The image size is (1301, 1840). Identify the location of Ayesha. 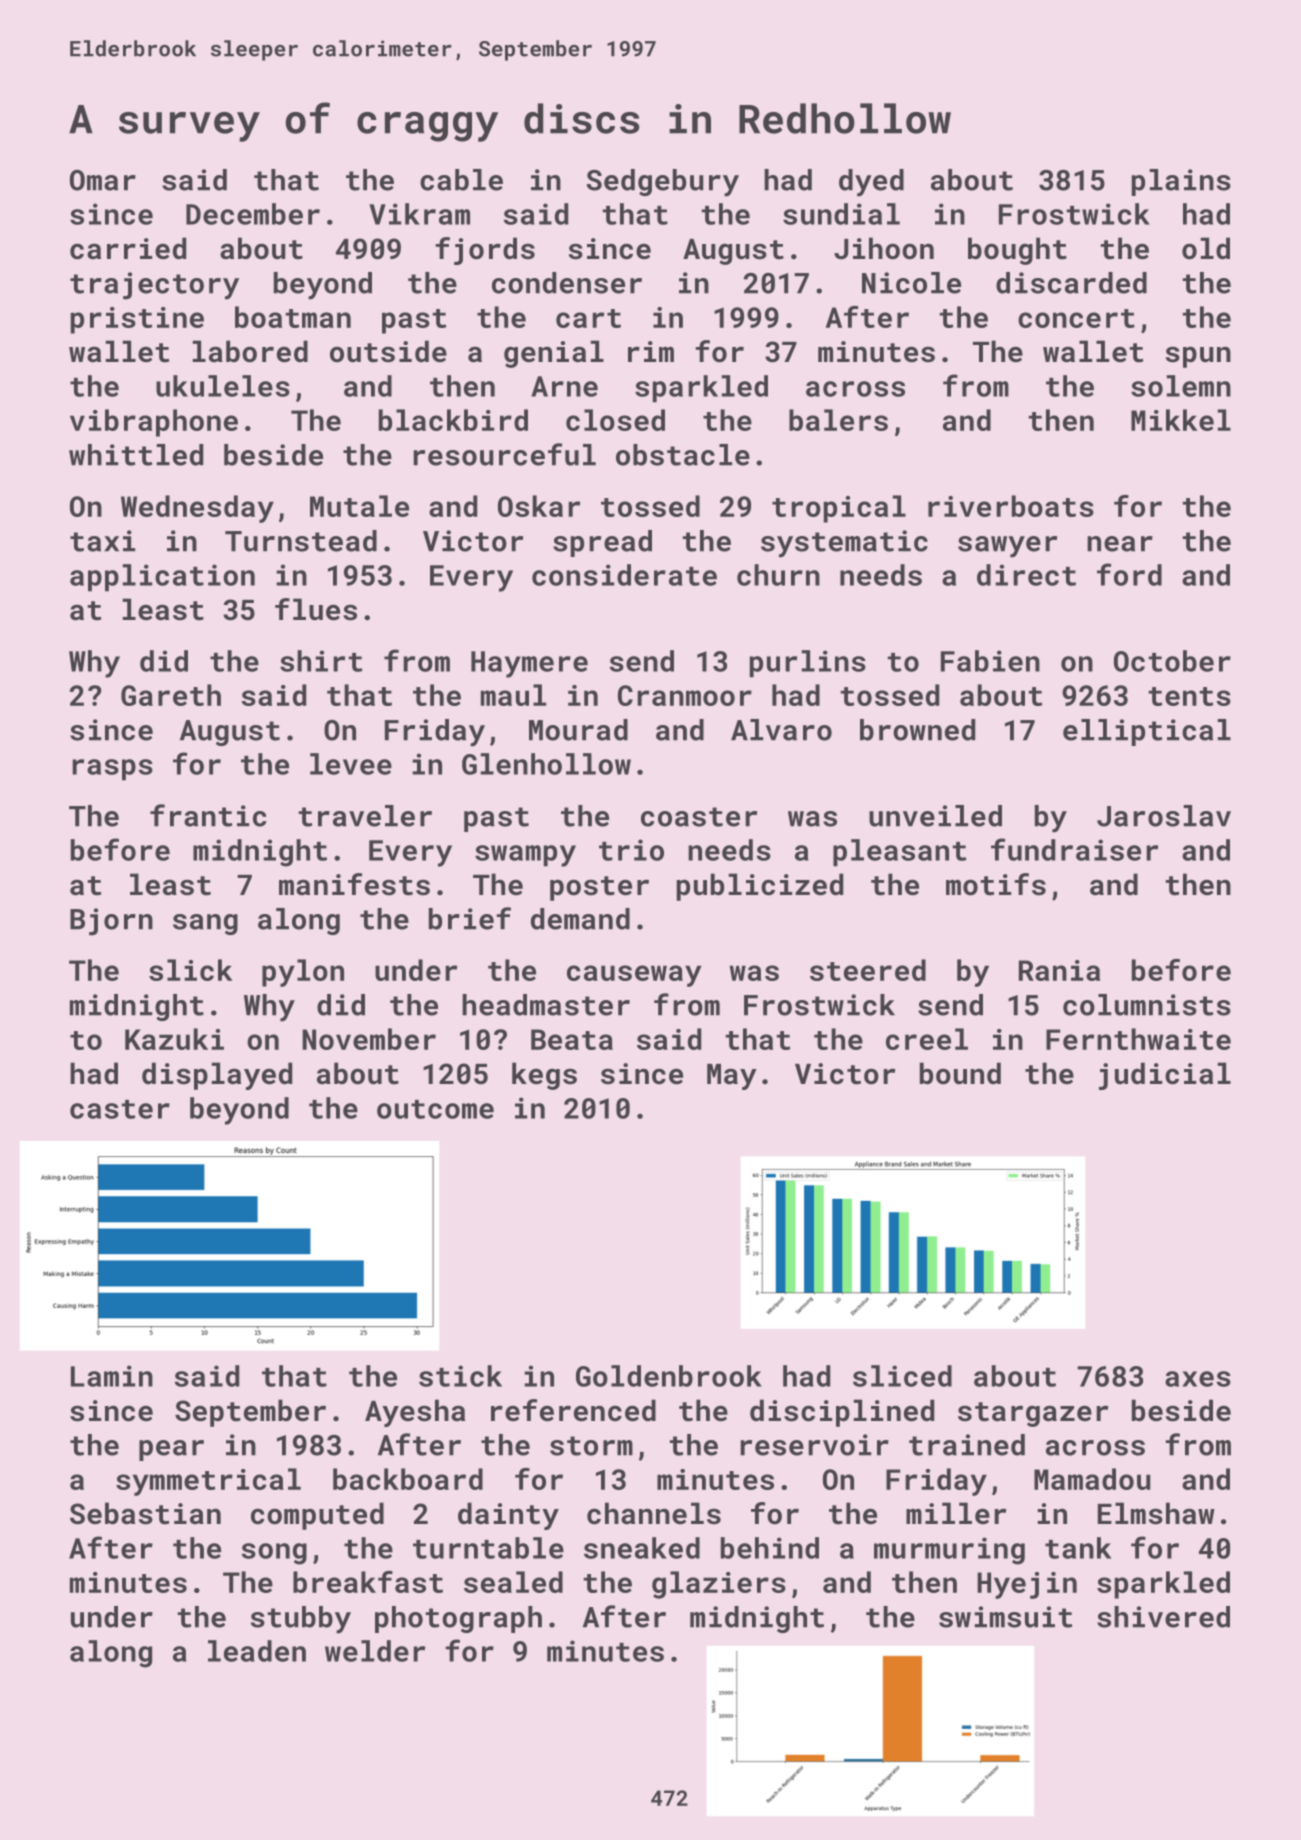
(415, 1413).
